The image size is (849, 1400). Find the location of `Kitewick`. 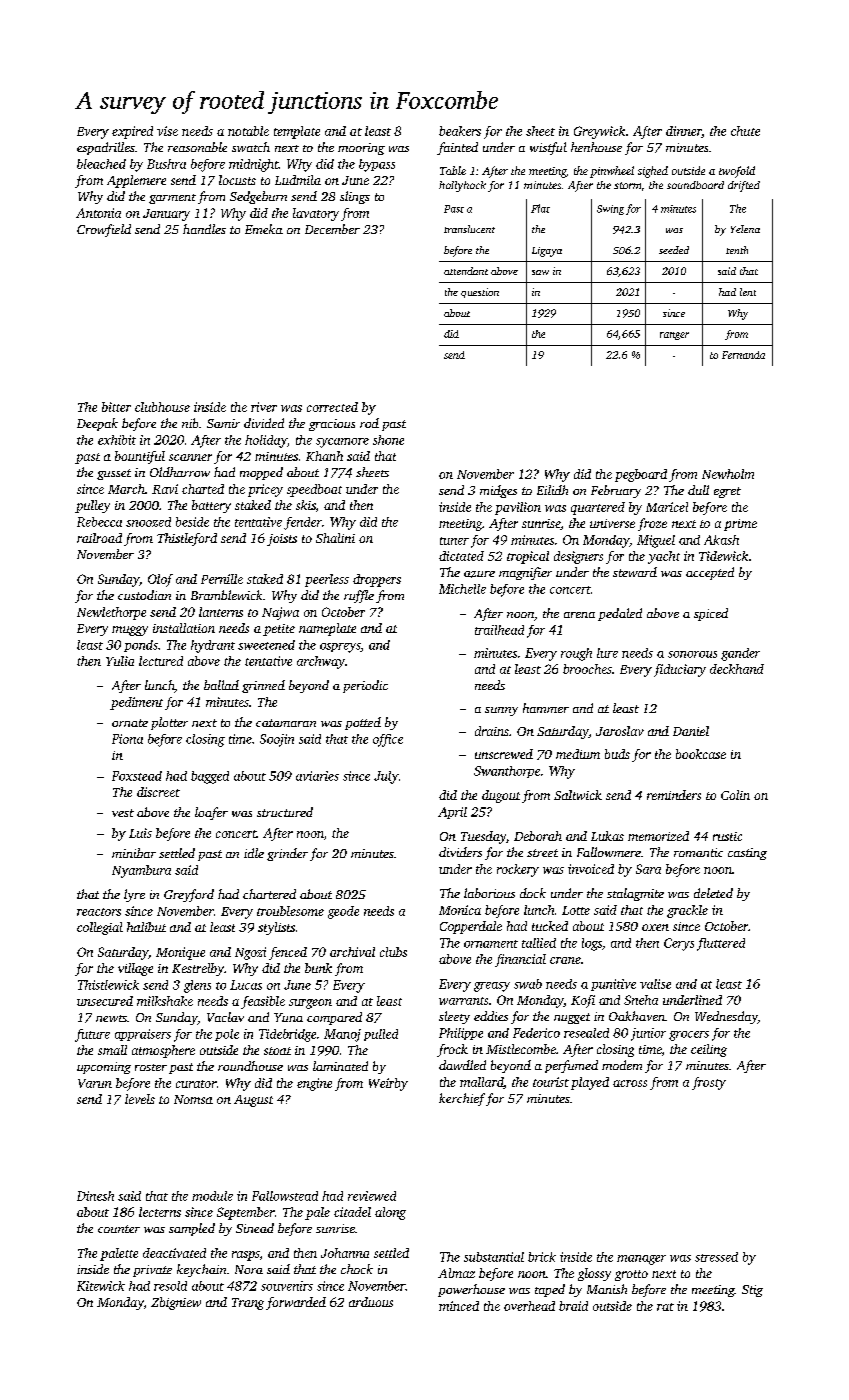

Kitewick is located at coordinates (101, 1286).
